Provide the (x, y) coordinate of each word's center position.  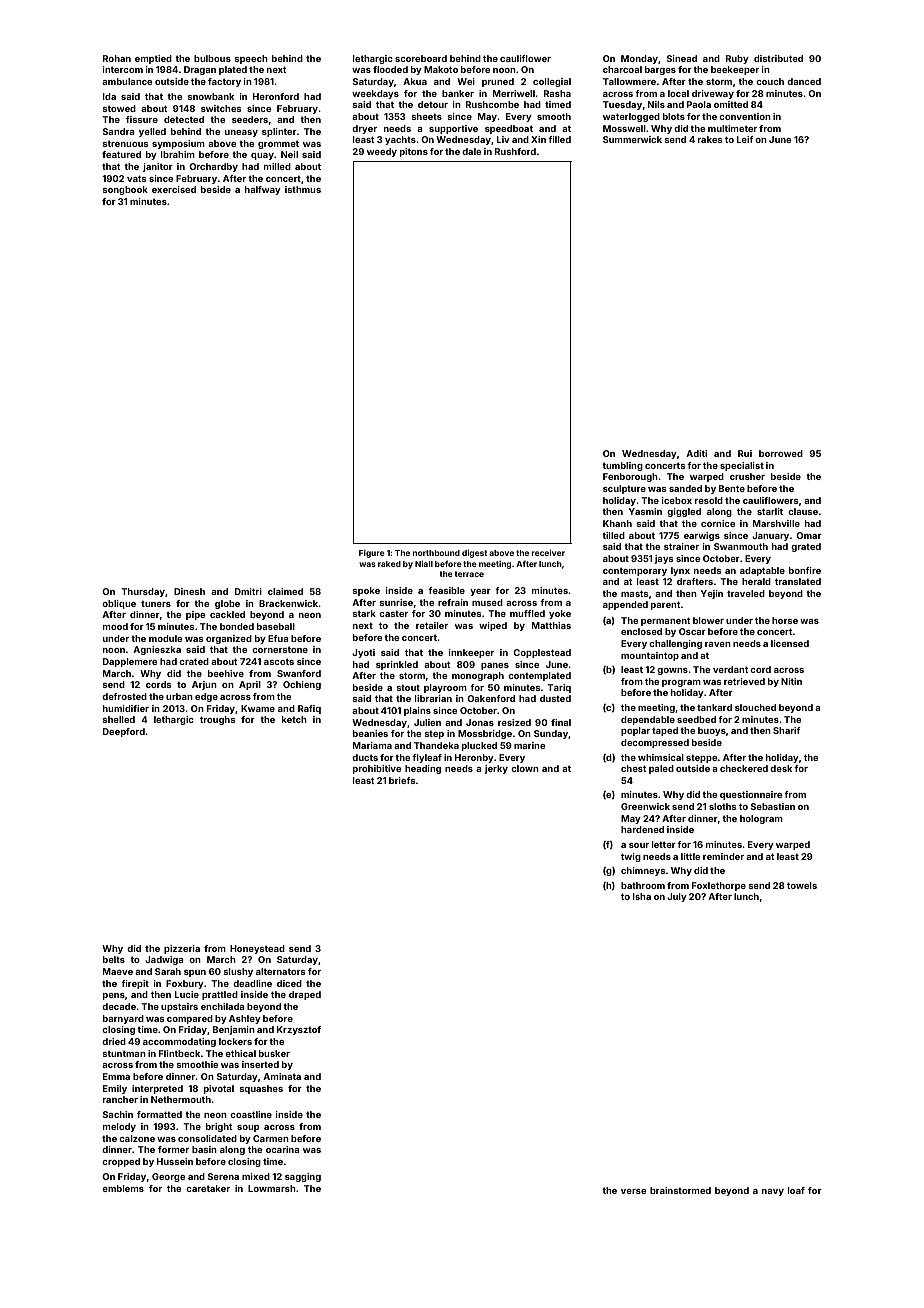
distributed (778, 58)
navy (773, 1192)
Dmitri (248, 591)
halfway (263, 190)
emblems (123, 1188)
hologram (761, 819)
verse (633, 1191)
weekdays (375, 94)
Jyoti (363, 653)
